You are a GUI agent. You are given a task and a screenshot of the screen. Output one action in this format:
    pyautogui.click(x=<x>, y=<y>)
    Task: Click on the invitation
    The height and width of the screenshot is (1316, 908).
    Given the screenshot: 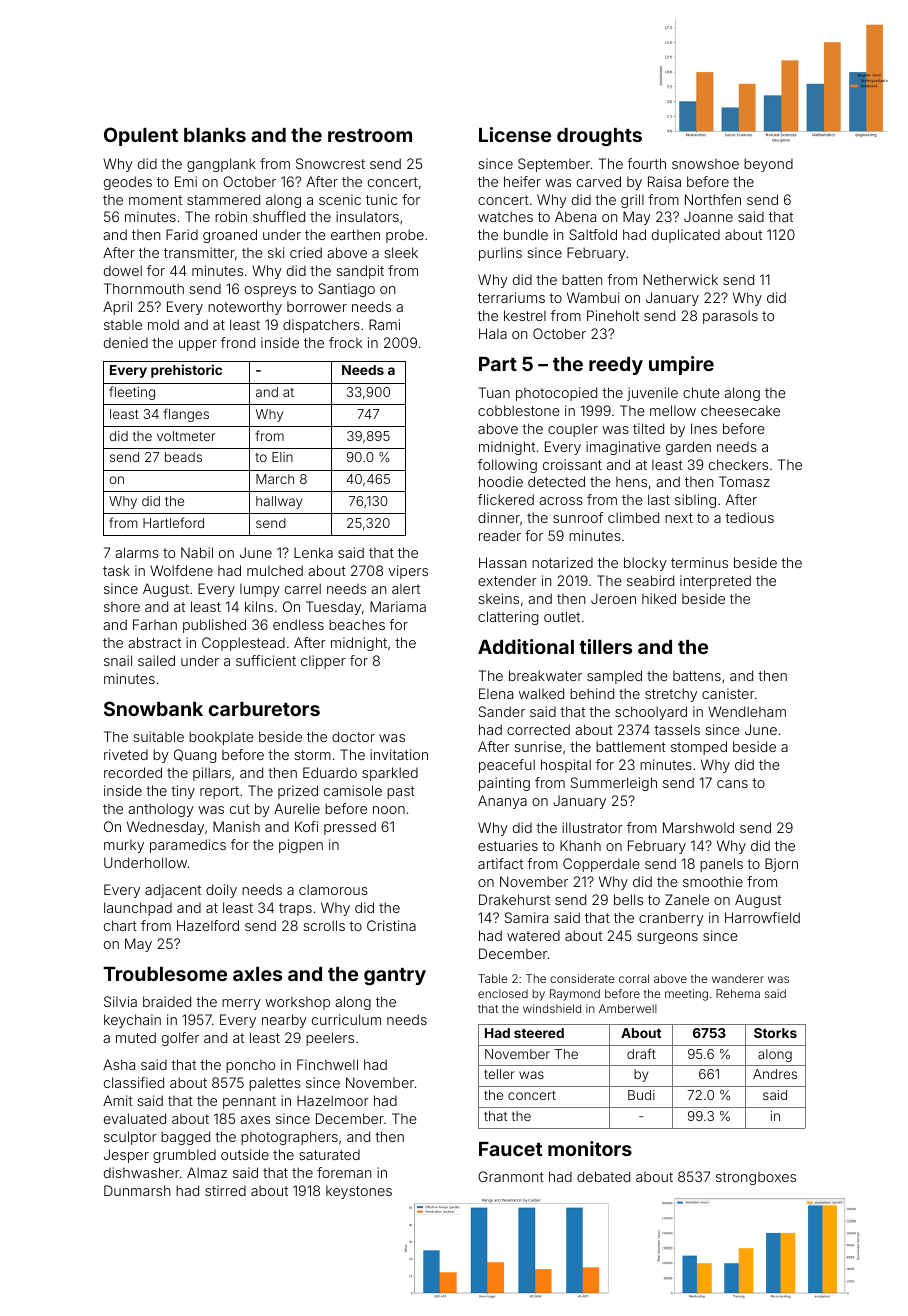 What is the action you would take?
    pyautogui.click(x=399, y=754)
